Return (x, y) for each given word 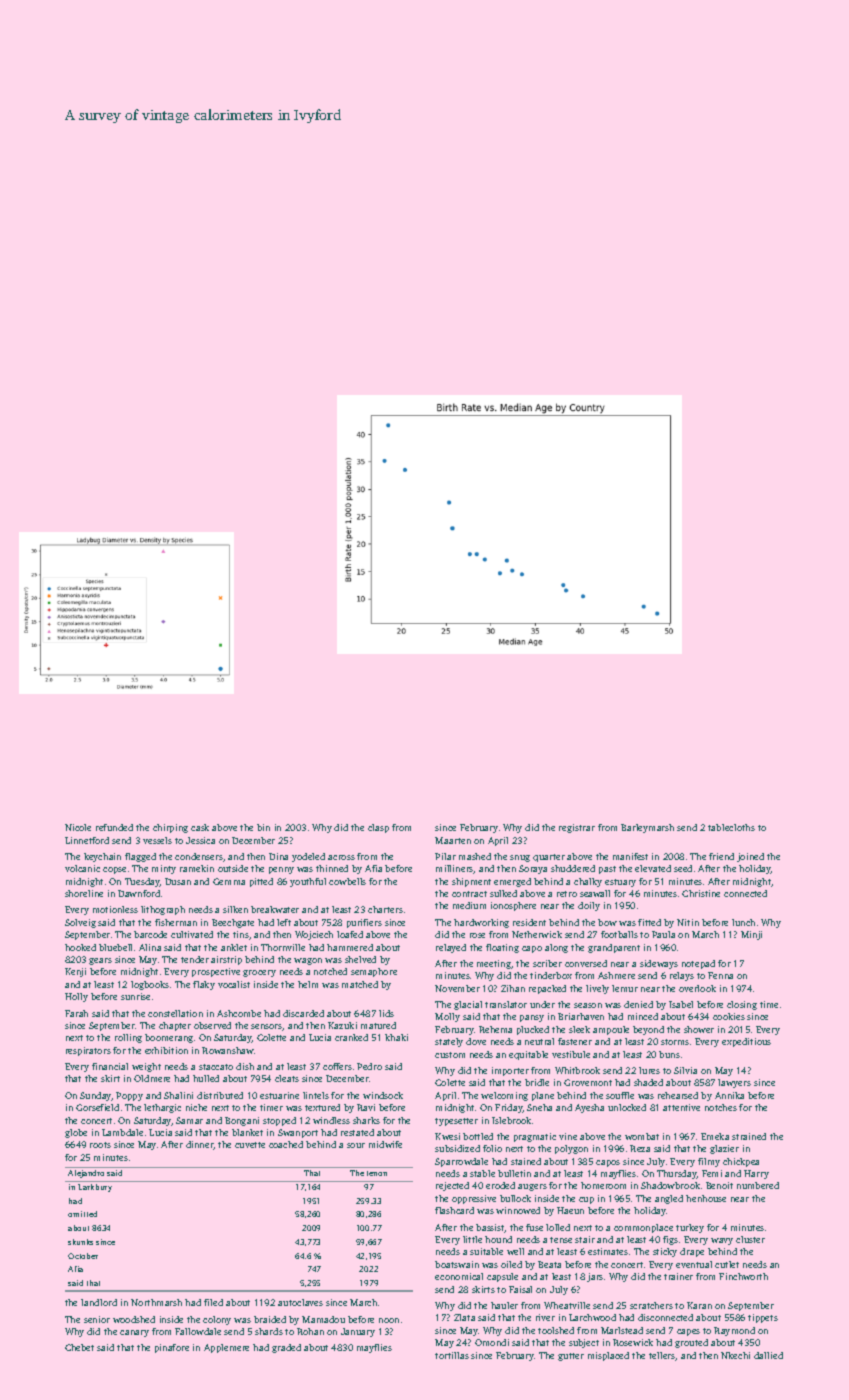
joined (750, 857)
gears (100, 961)
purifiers (364, 923)
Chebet (79, 1347)
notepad (698, 964)
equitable (528, 1055)
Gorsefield (97, 1107)
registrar (577, 828)
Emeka (715, 1136)
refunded (114, 827)
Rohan (310, 1331)
